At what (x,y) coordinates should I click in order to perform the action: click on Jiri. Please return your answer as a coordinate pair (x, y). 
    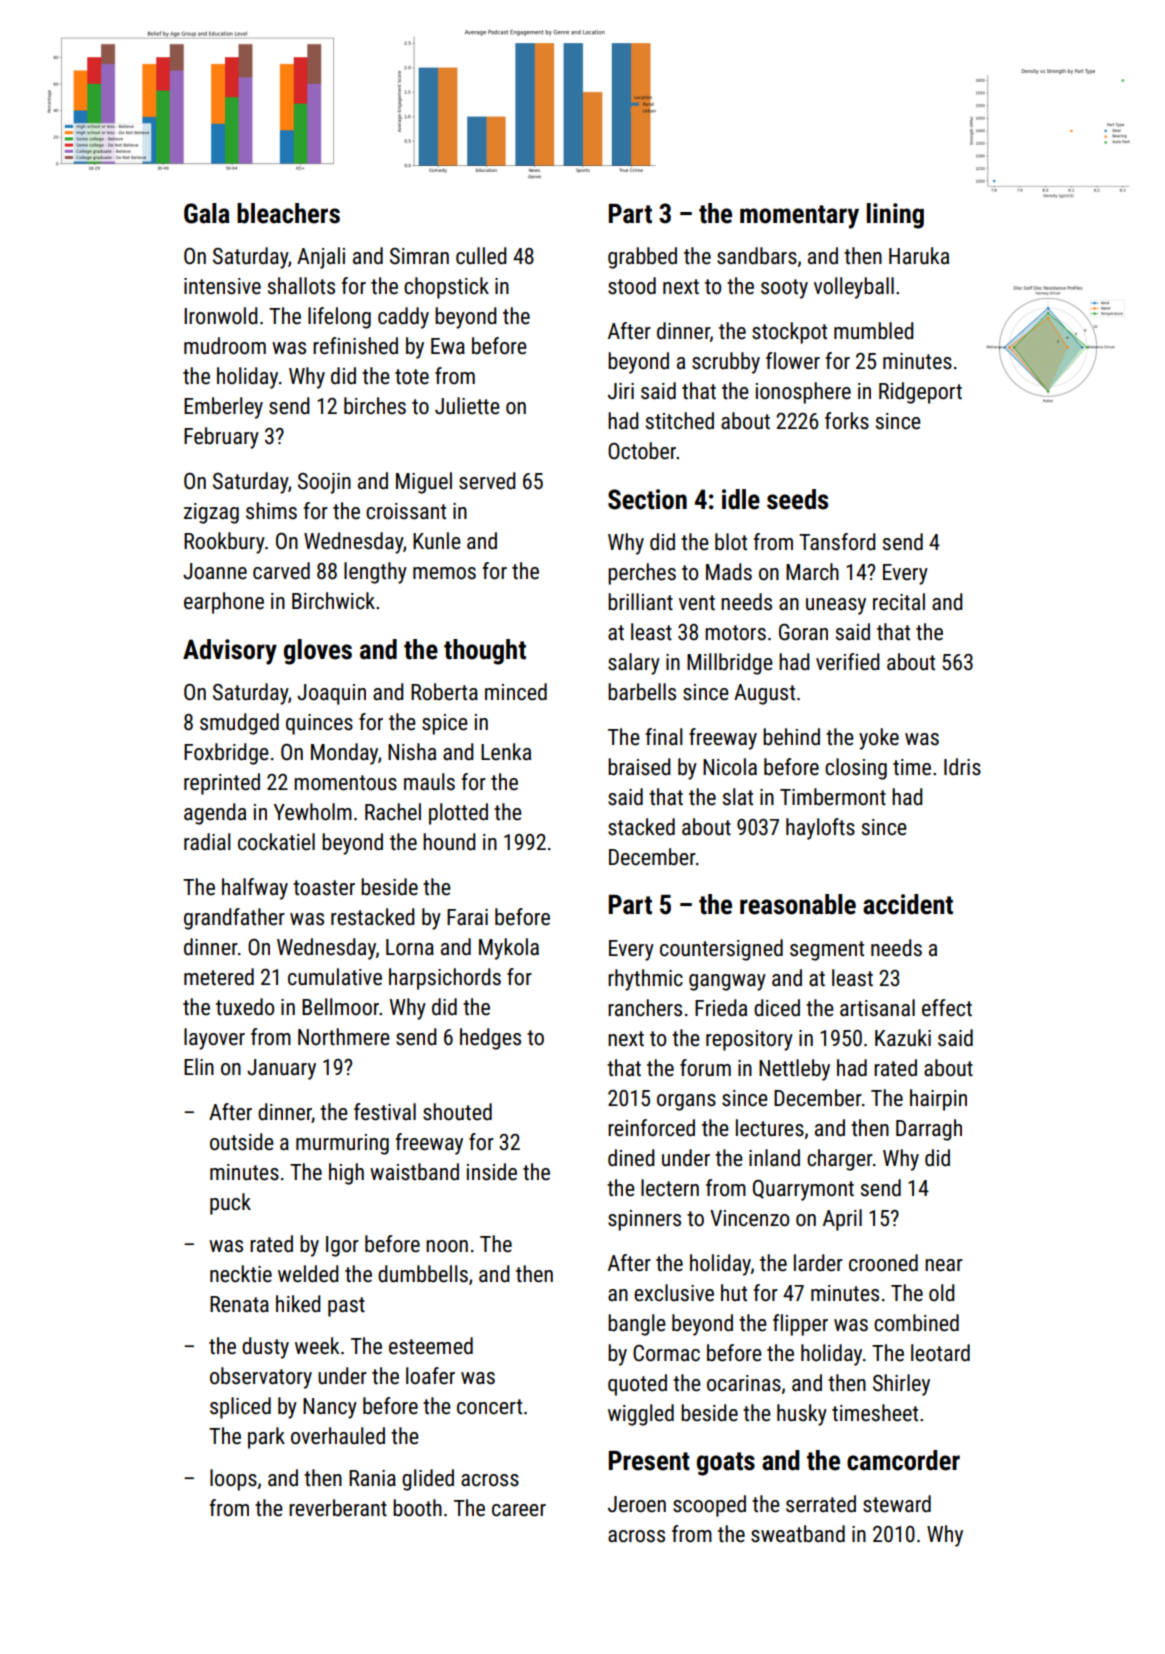
    Looking at the image, I should click on (621, 391).
